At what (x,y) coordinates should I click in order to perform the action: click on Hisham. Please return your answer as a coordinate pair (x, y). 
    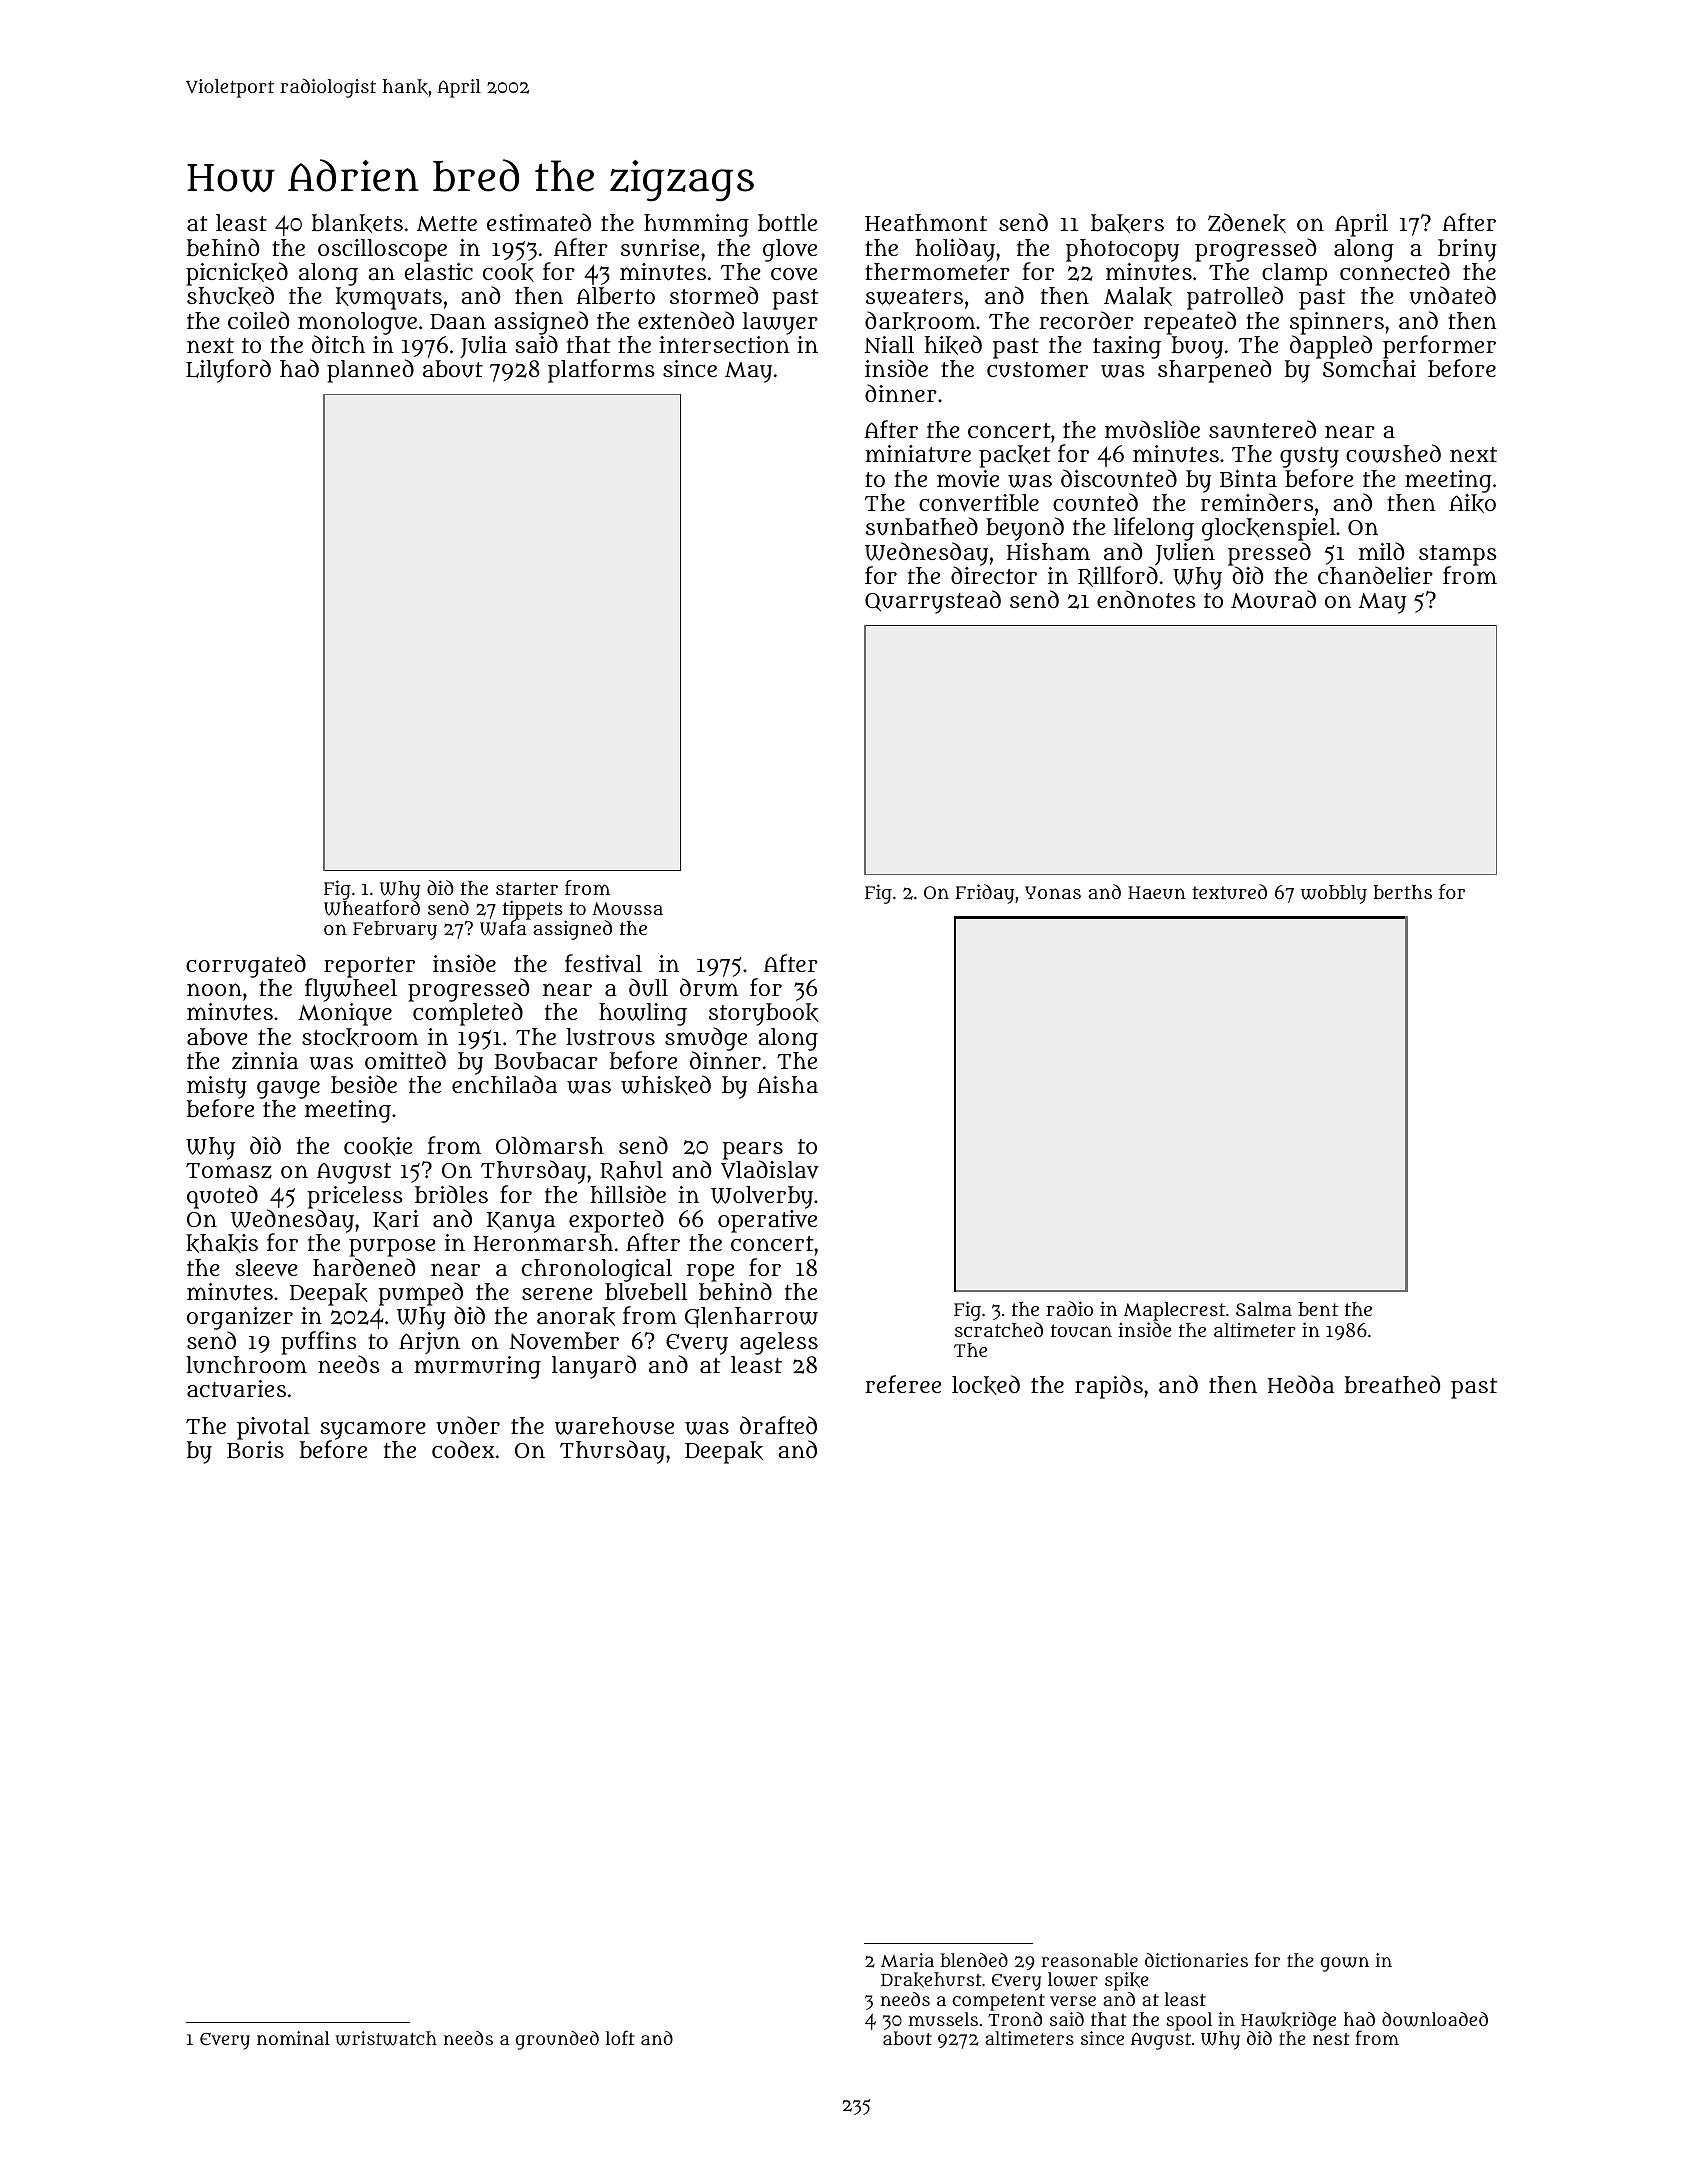
    Looking at the image, I should click on (1048, 551).
